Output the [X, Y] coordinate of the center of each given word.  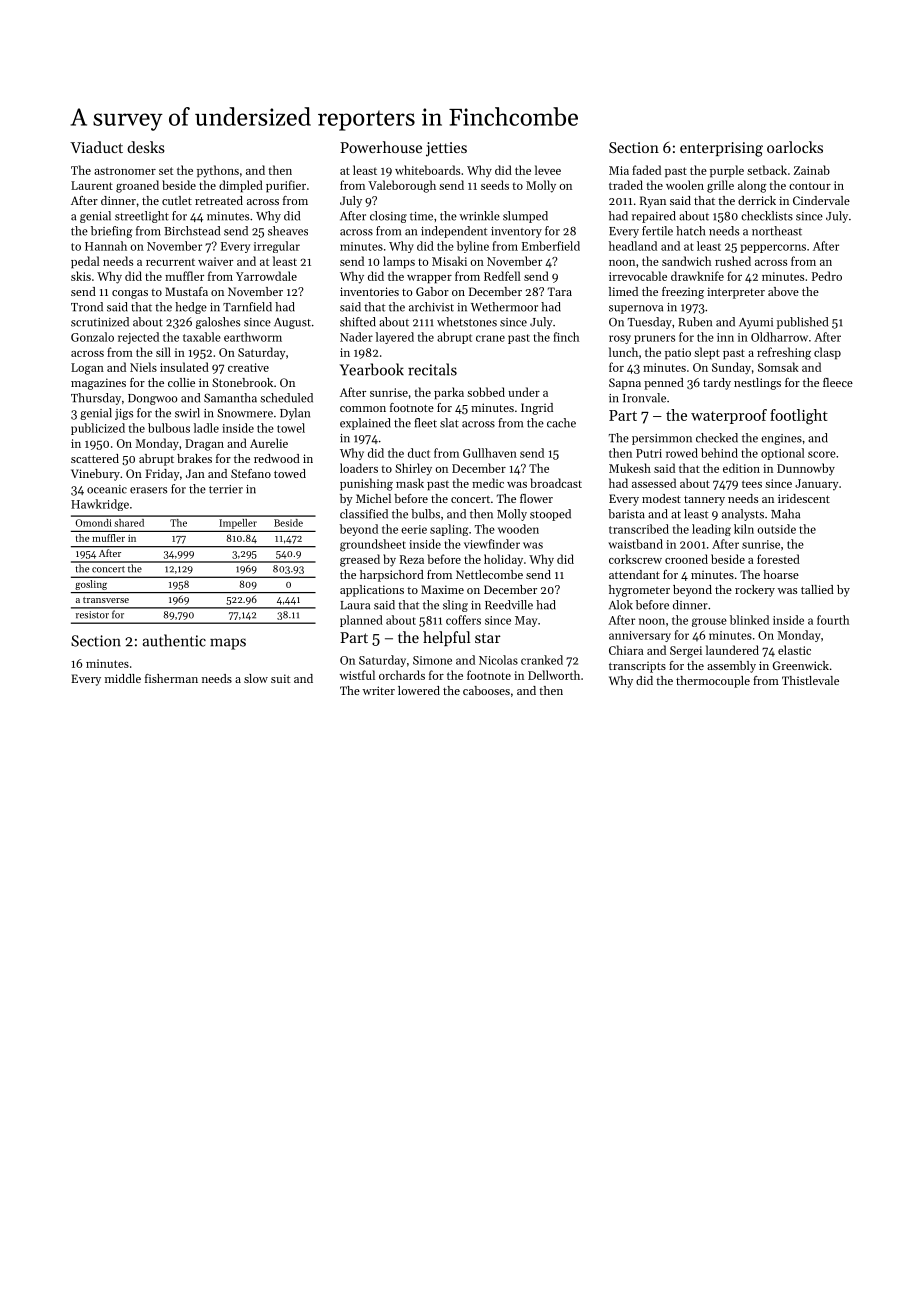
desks [146, 147]
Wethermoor [504, 307]
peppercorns [773, 248]
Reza [412, 559]
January [816, 485]
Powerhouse [381, 147]
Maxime [442, 589]
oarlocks [795, 147]
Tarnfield [247, 307]
